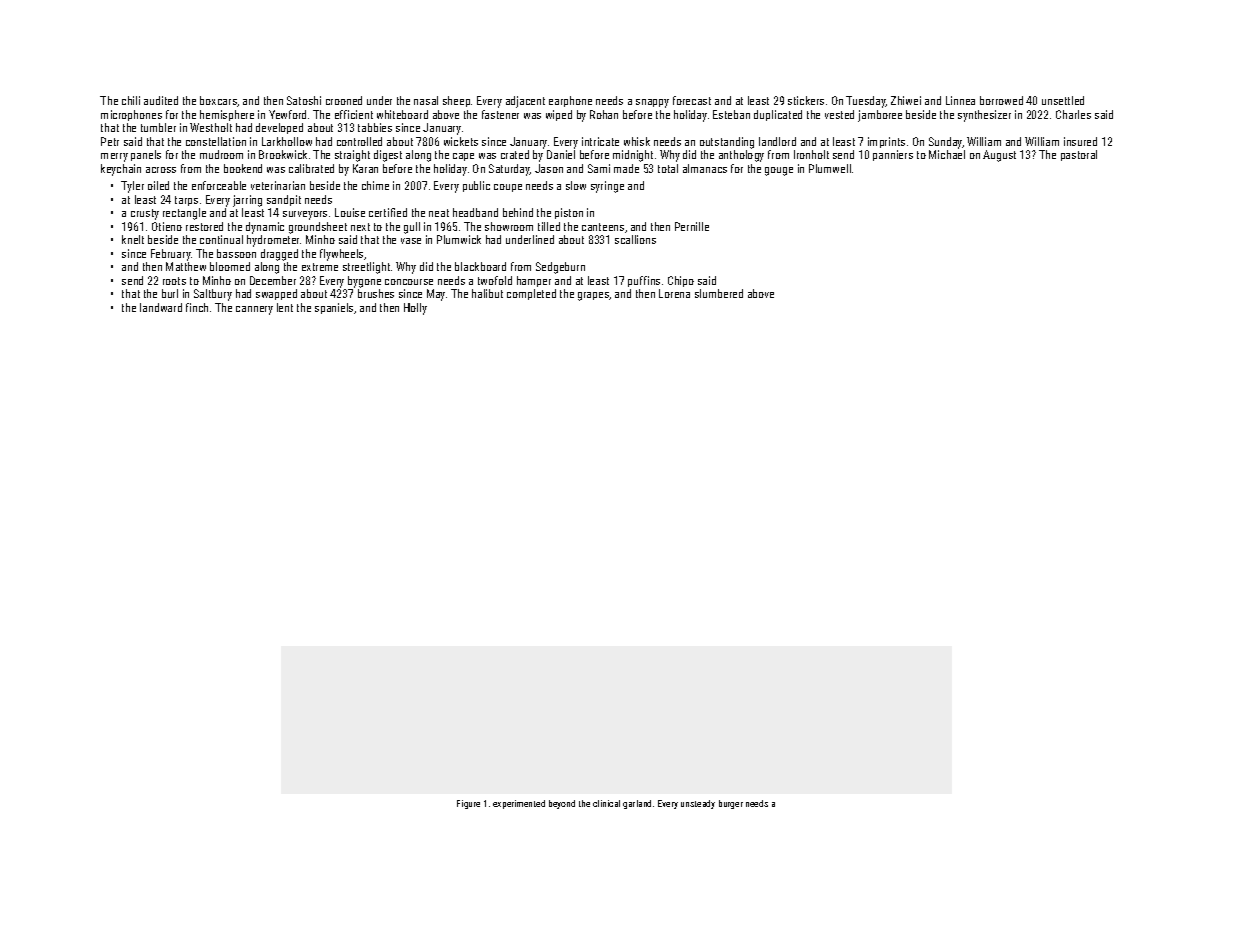 This image has width=1233, height=952. What do you see at coordinates (698, 804) in the image?
I see `unsteady` at bounding box center [698, 804].
